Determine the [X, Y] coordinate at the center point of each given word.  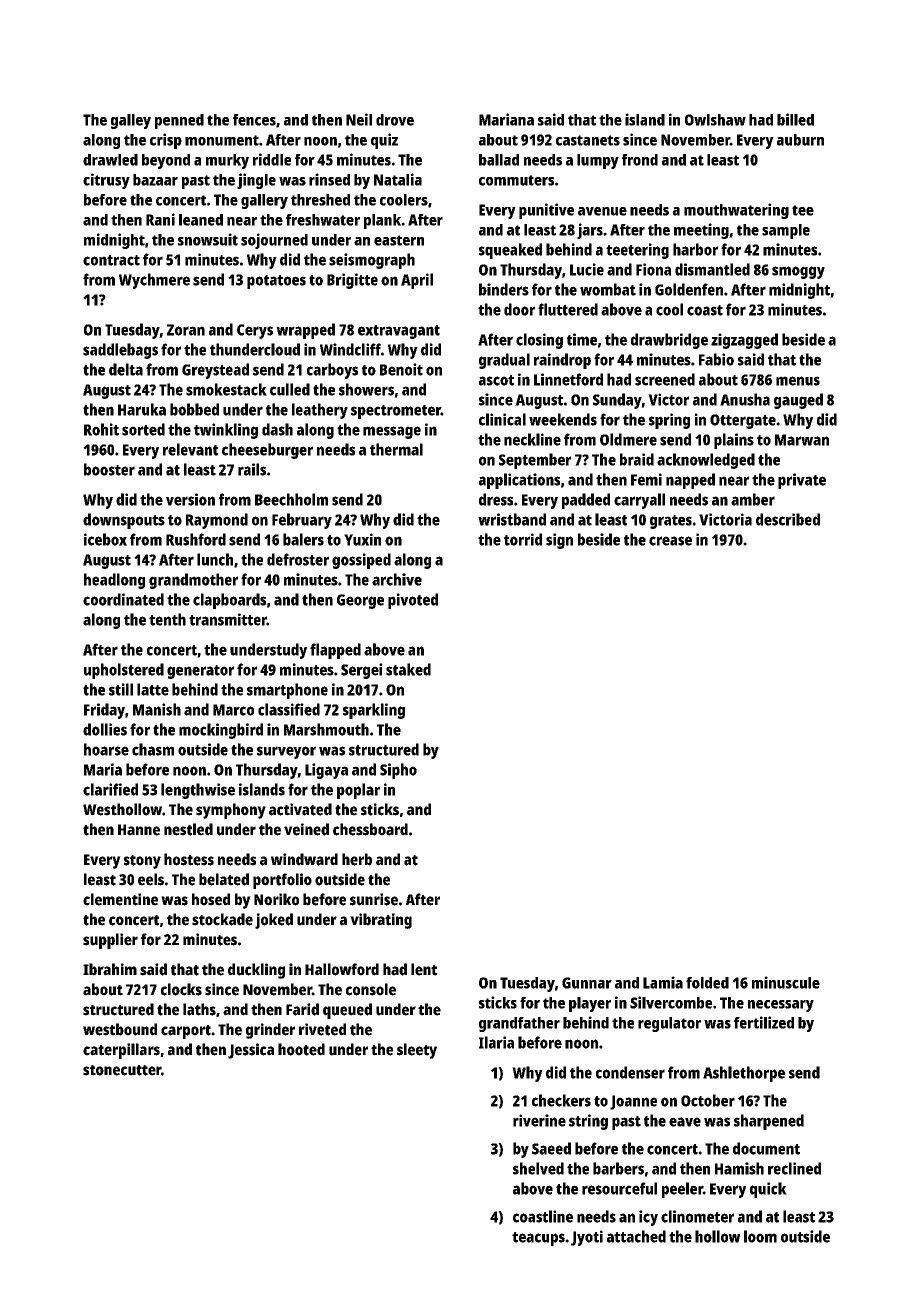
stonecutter [122, 1070]
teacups [538, 1239]
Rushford [196, 539]
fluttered [568, 309]
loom [760, 1236]
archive [397, 579]
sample [786, 231]
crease [670, 541]
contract [111, 260]
